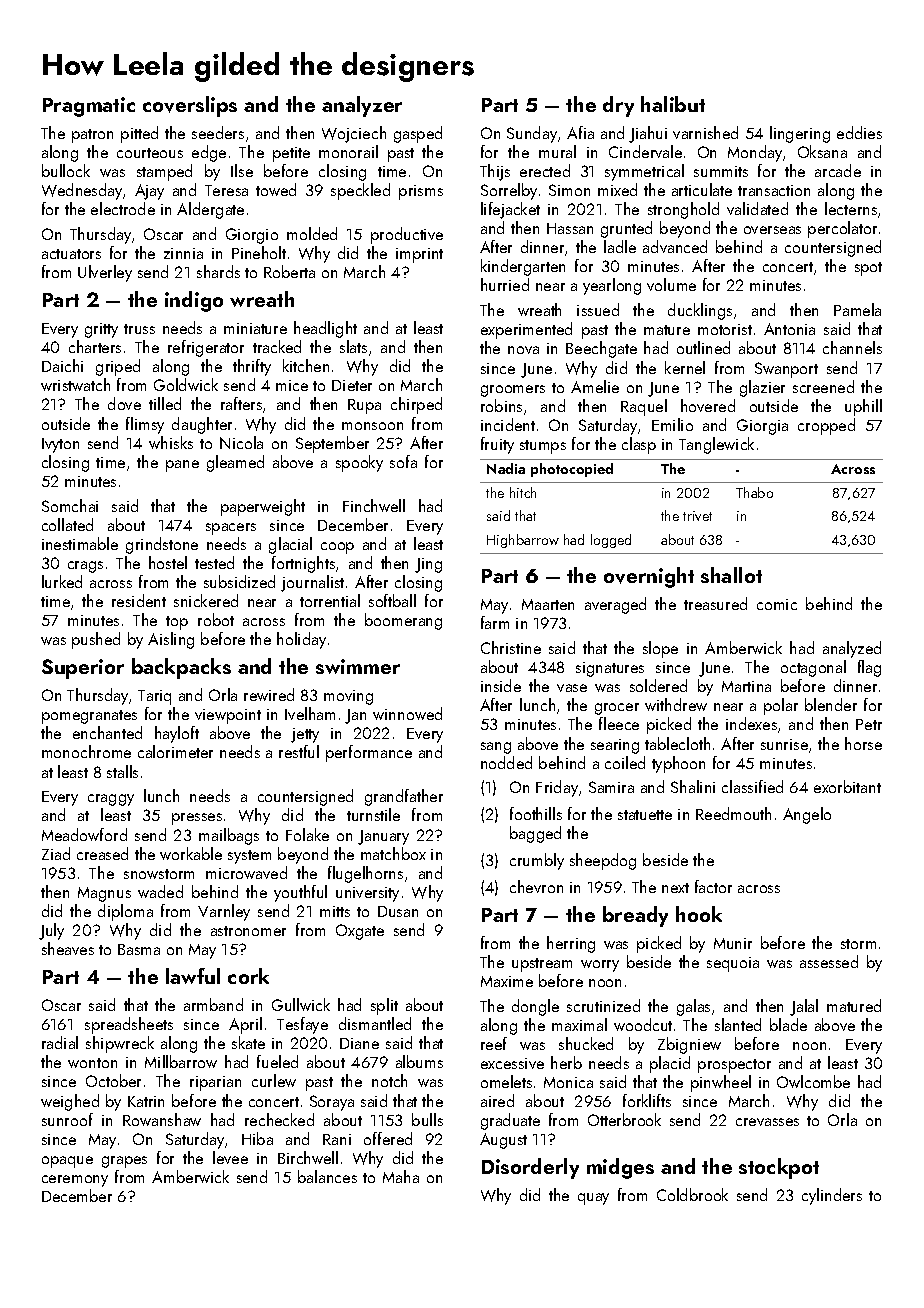 The height and width of the page is (1308, 924). What do you see at coordinates (118, 367) in the page?
I see `griped` at bounding box center [118, 367].
